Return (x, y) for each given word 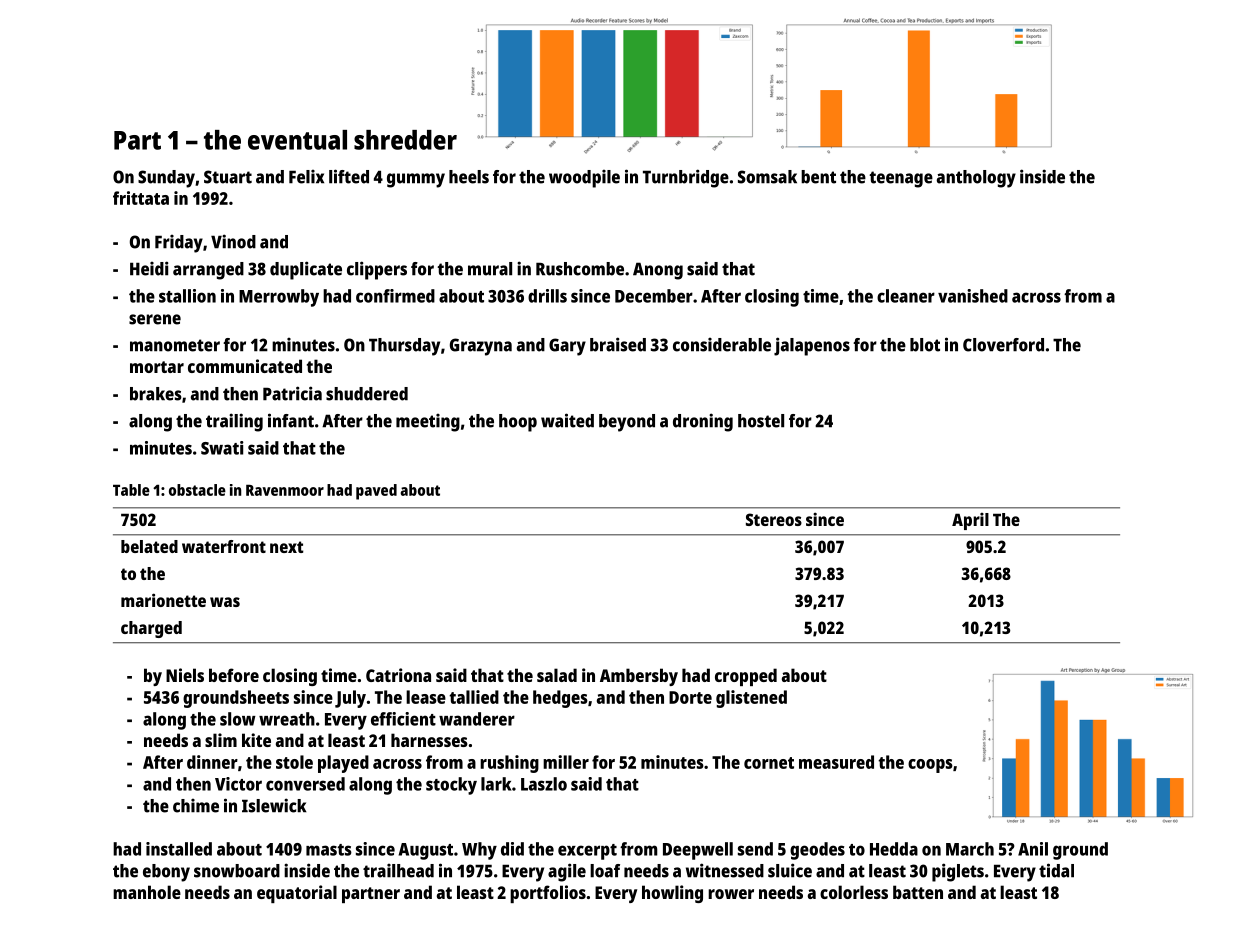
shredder (405, 140)
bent (818, 177)
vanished (973, 296)
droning (703, 422)
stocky (451, 786)
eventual (297, 140)
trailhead (398, 871)
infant (291, 420)
